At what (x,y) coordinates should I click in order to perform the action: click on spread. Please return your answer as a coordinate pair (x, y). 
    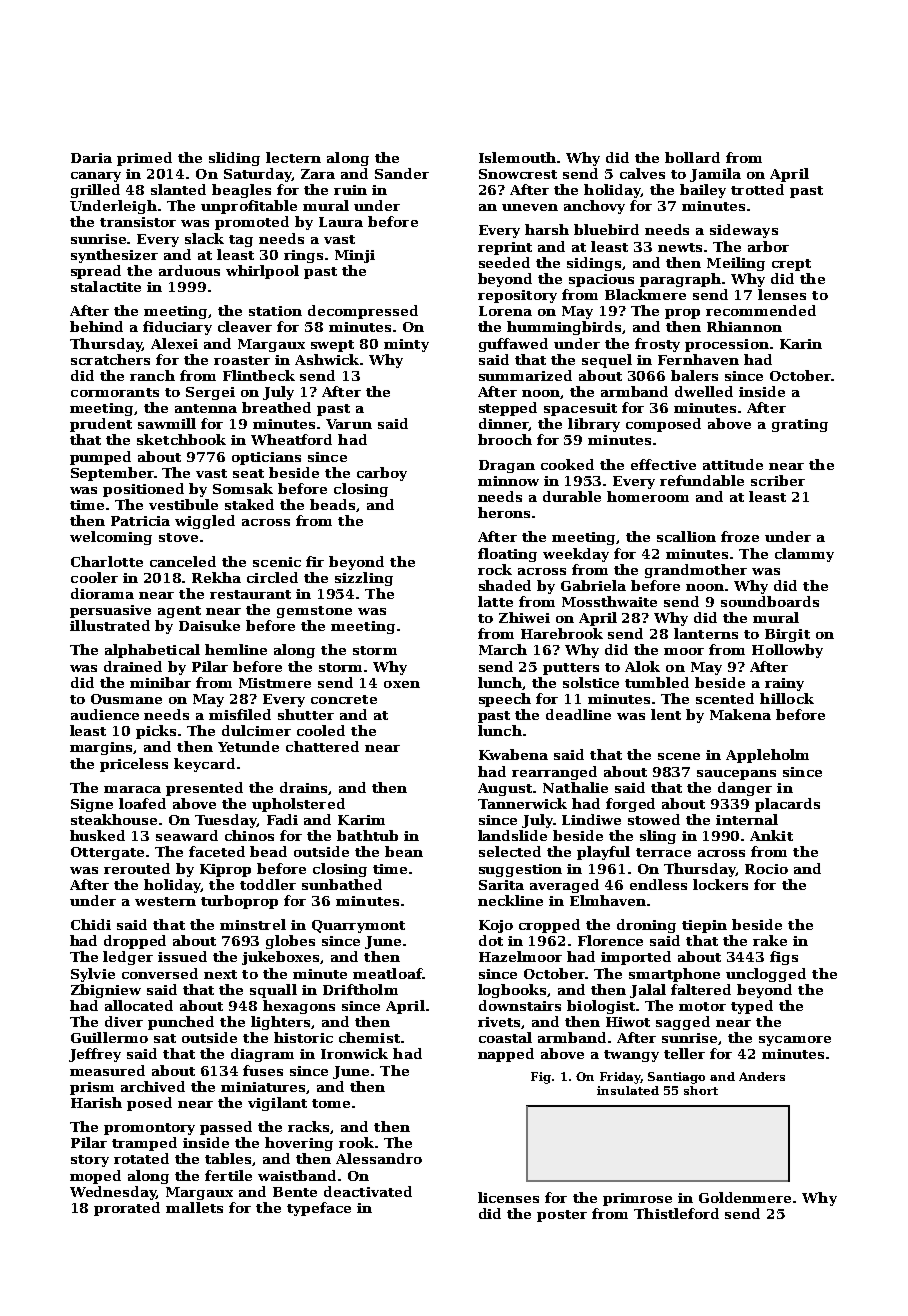
    Looking at the image, I should click on (96, 272).
